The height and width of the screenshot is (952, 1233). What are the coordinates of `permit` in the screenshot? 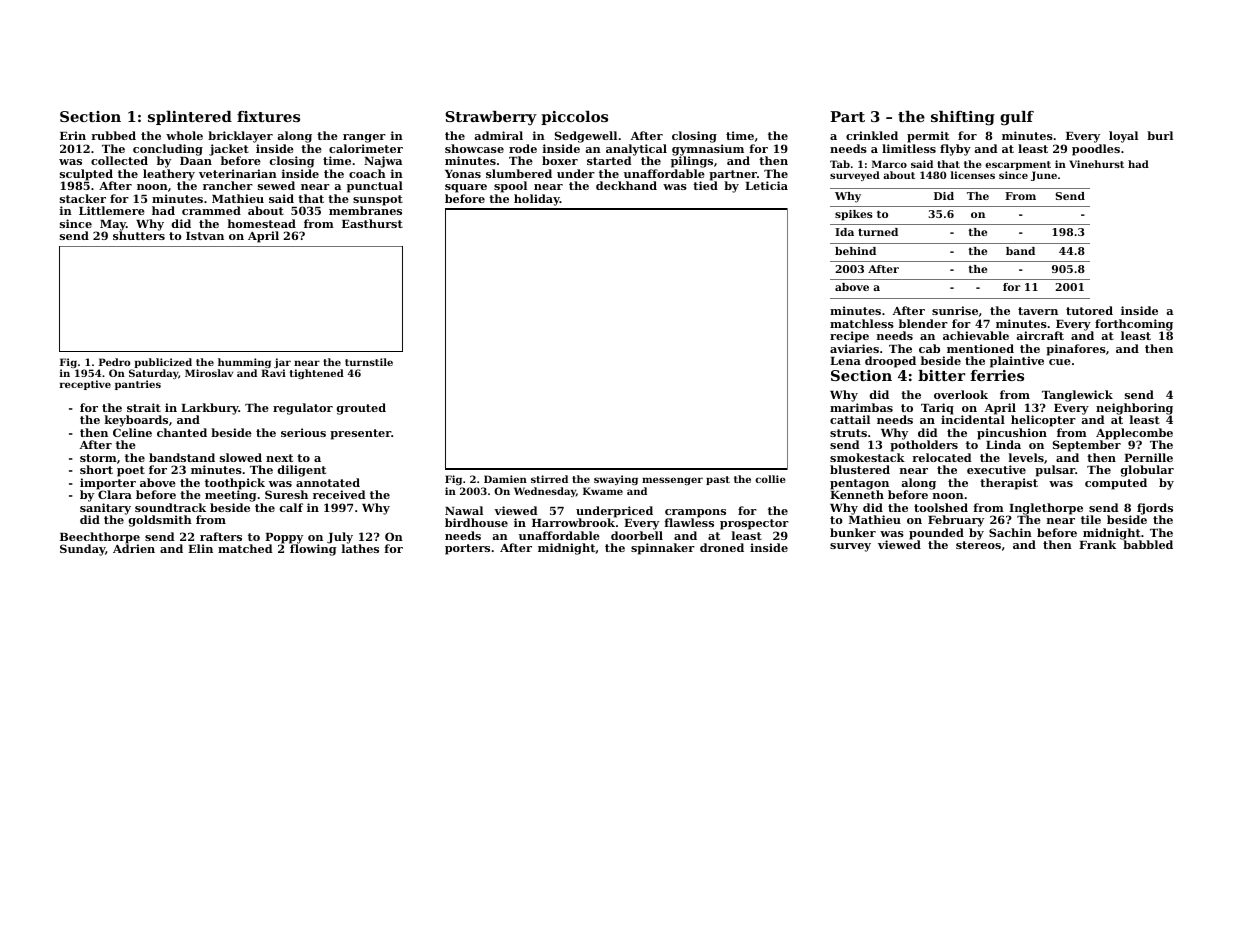 It's located at (928, 137).
